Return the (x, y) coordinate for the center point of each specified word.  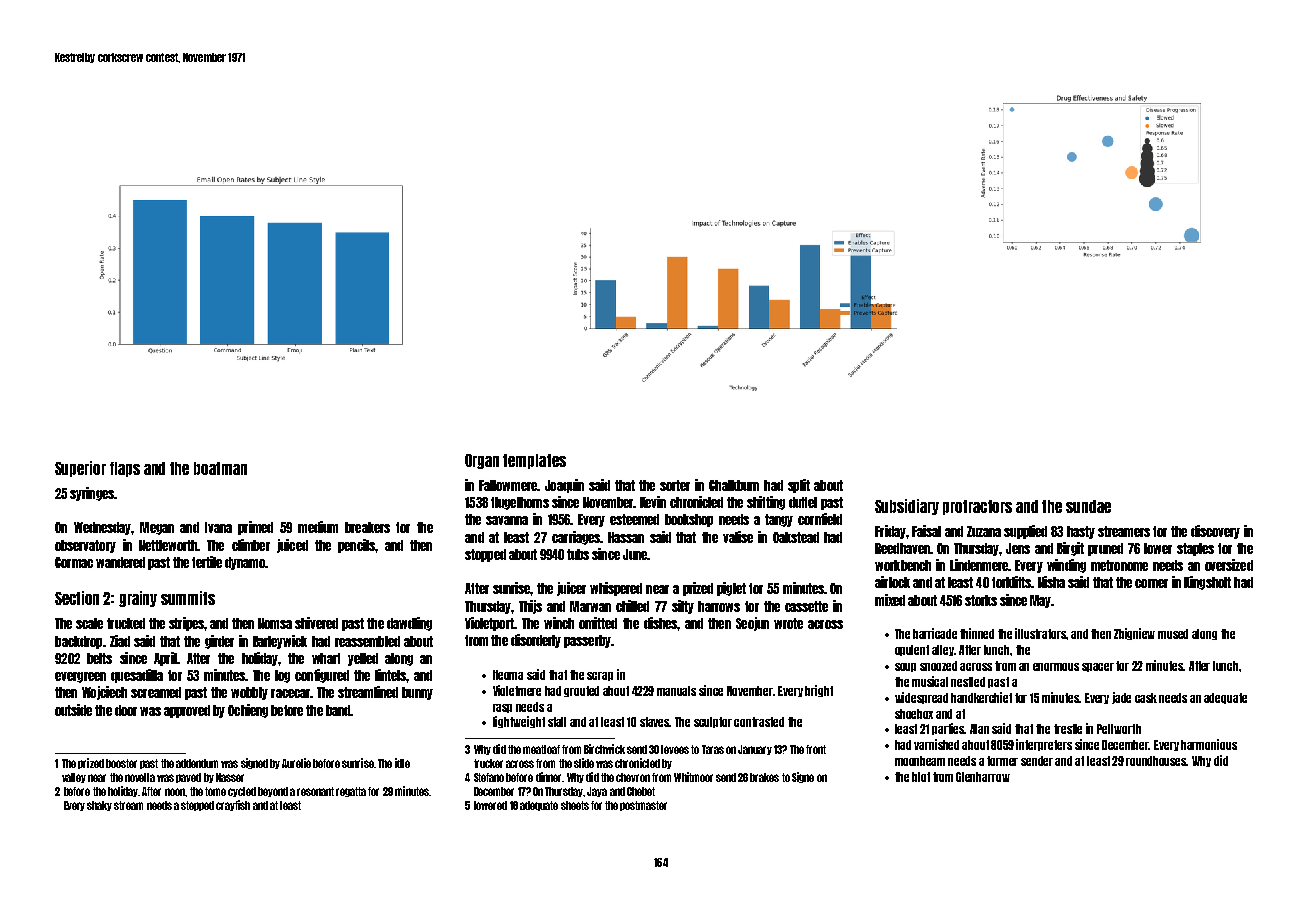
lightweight (519, 722)
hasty (1081, 532)
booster (121, 763)
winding (1066, 566)
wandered (120, 562)
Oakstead (796, 537)
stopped (485, 555)
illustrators (1041, 633)
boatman (220, 468)
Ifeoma (508, 675)
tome (215, 791)
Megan (157, 528)
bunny (417, 693)
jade (1121, 698)
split (799, 486)
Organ (482, 461)
